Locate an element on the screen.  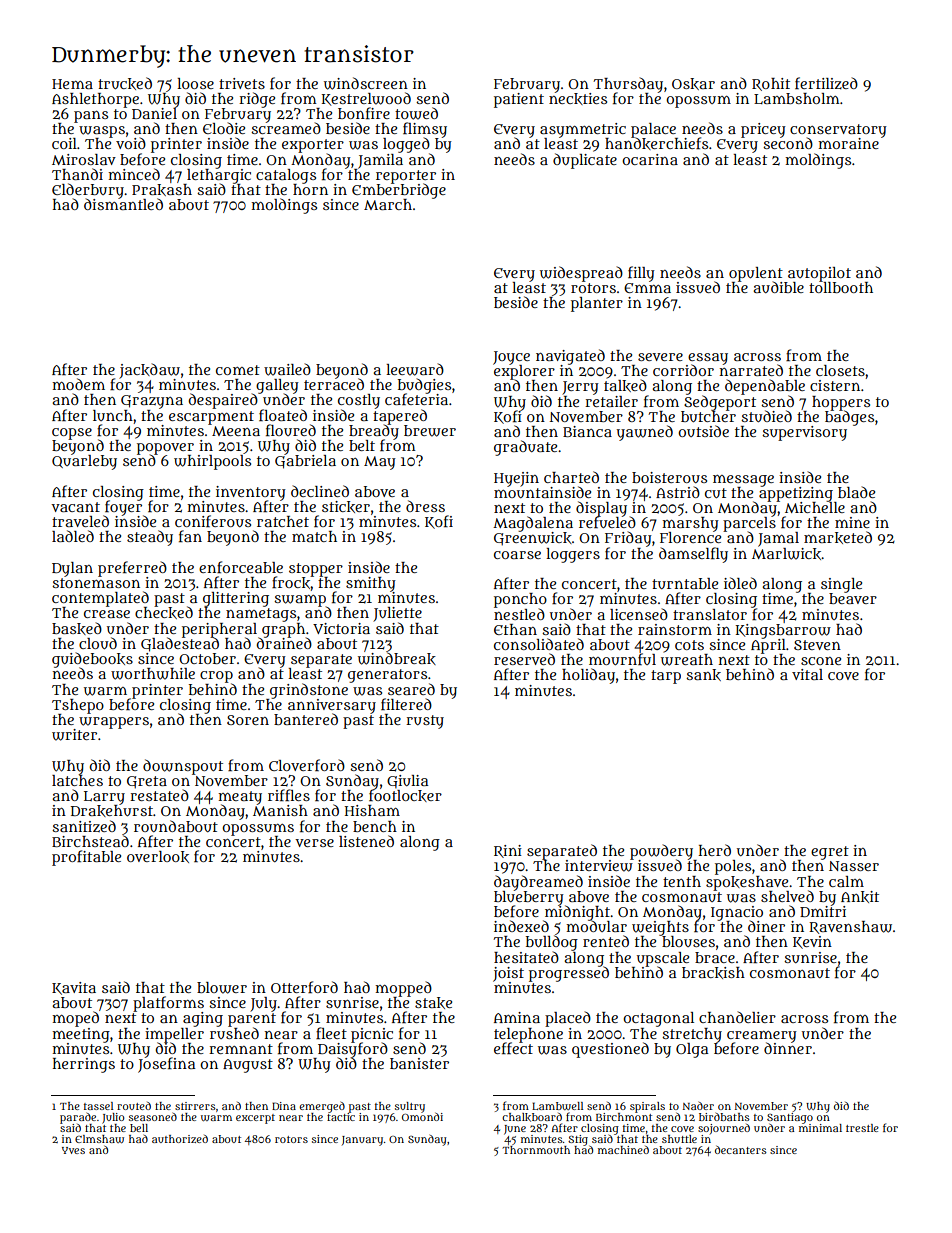
fertilized is located at coordinates (826, 83).
